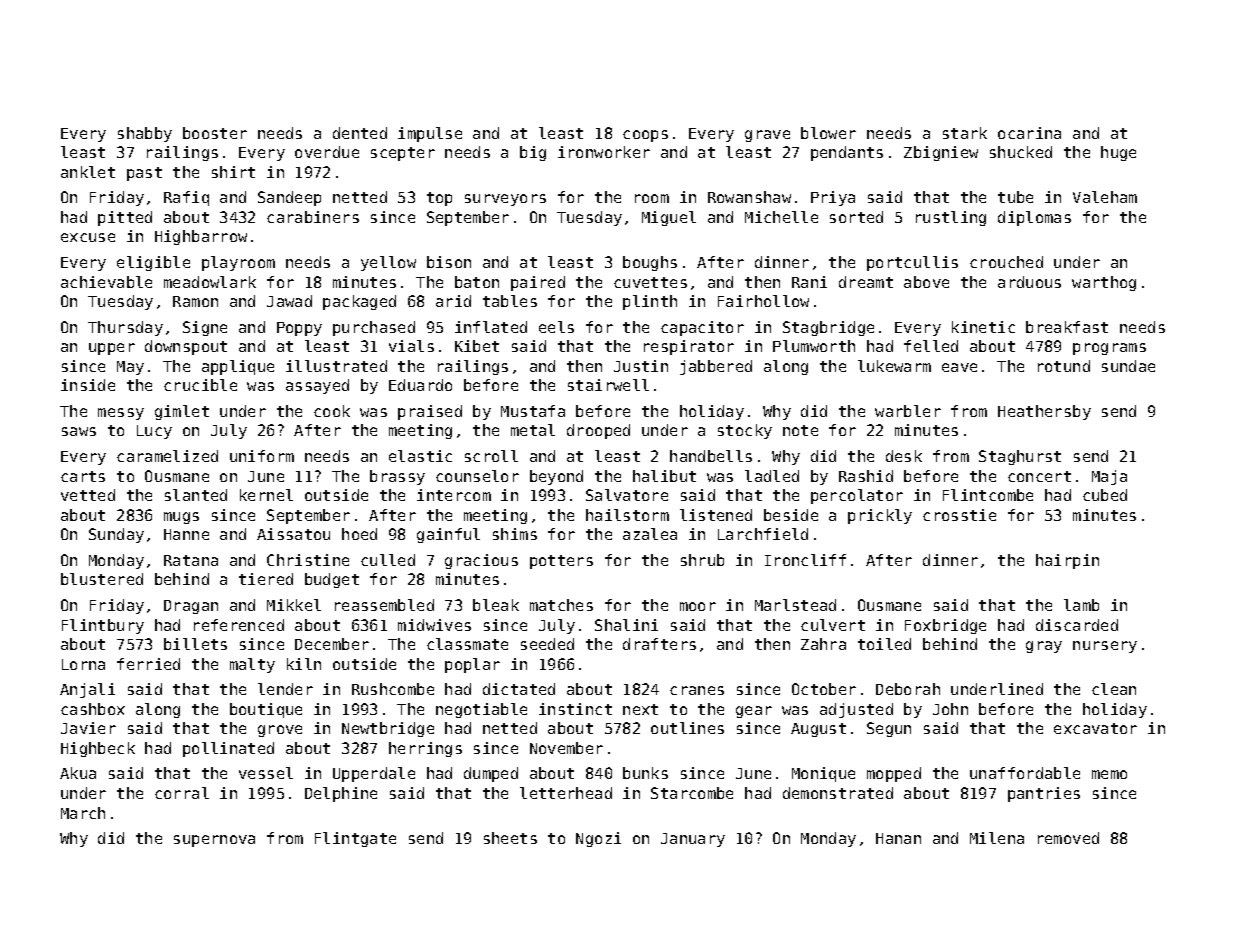 The width and height of the image is (1233, 952). I want to click on Milena, so click(997, 838).
